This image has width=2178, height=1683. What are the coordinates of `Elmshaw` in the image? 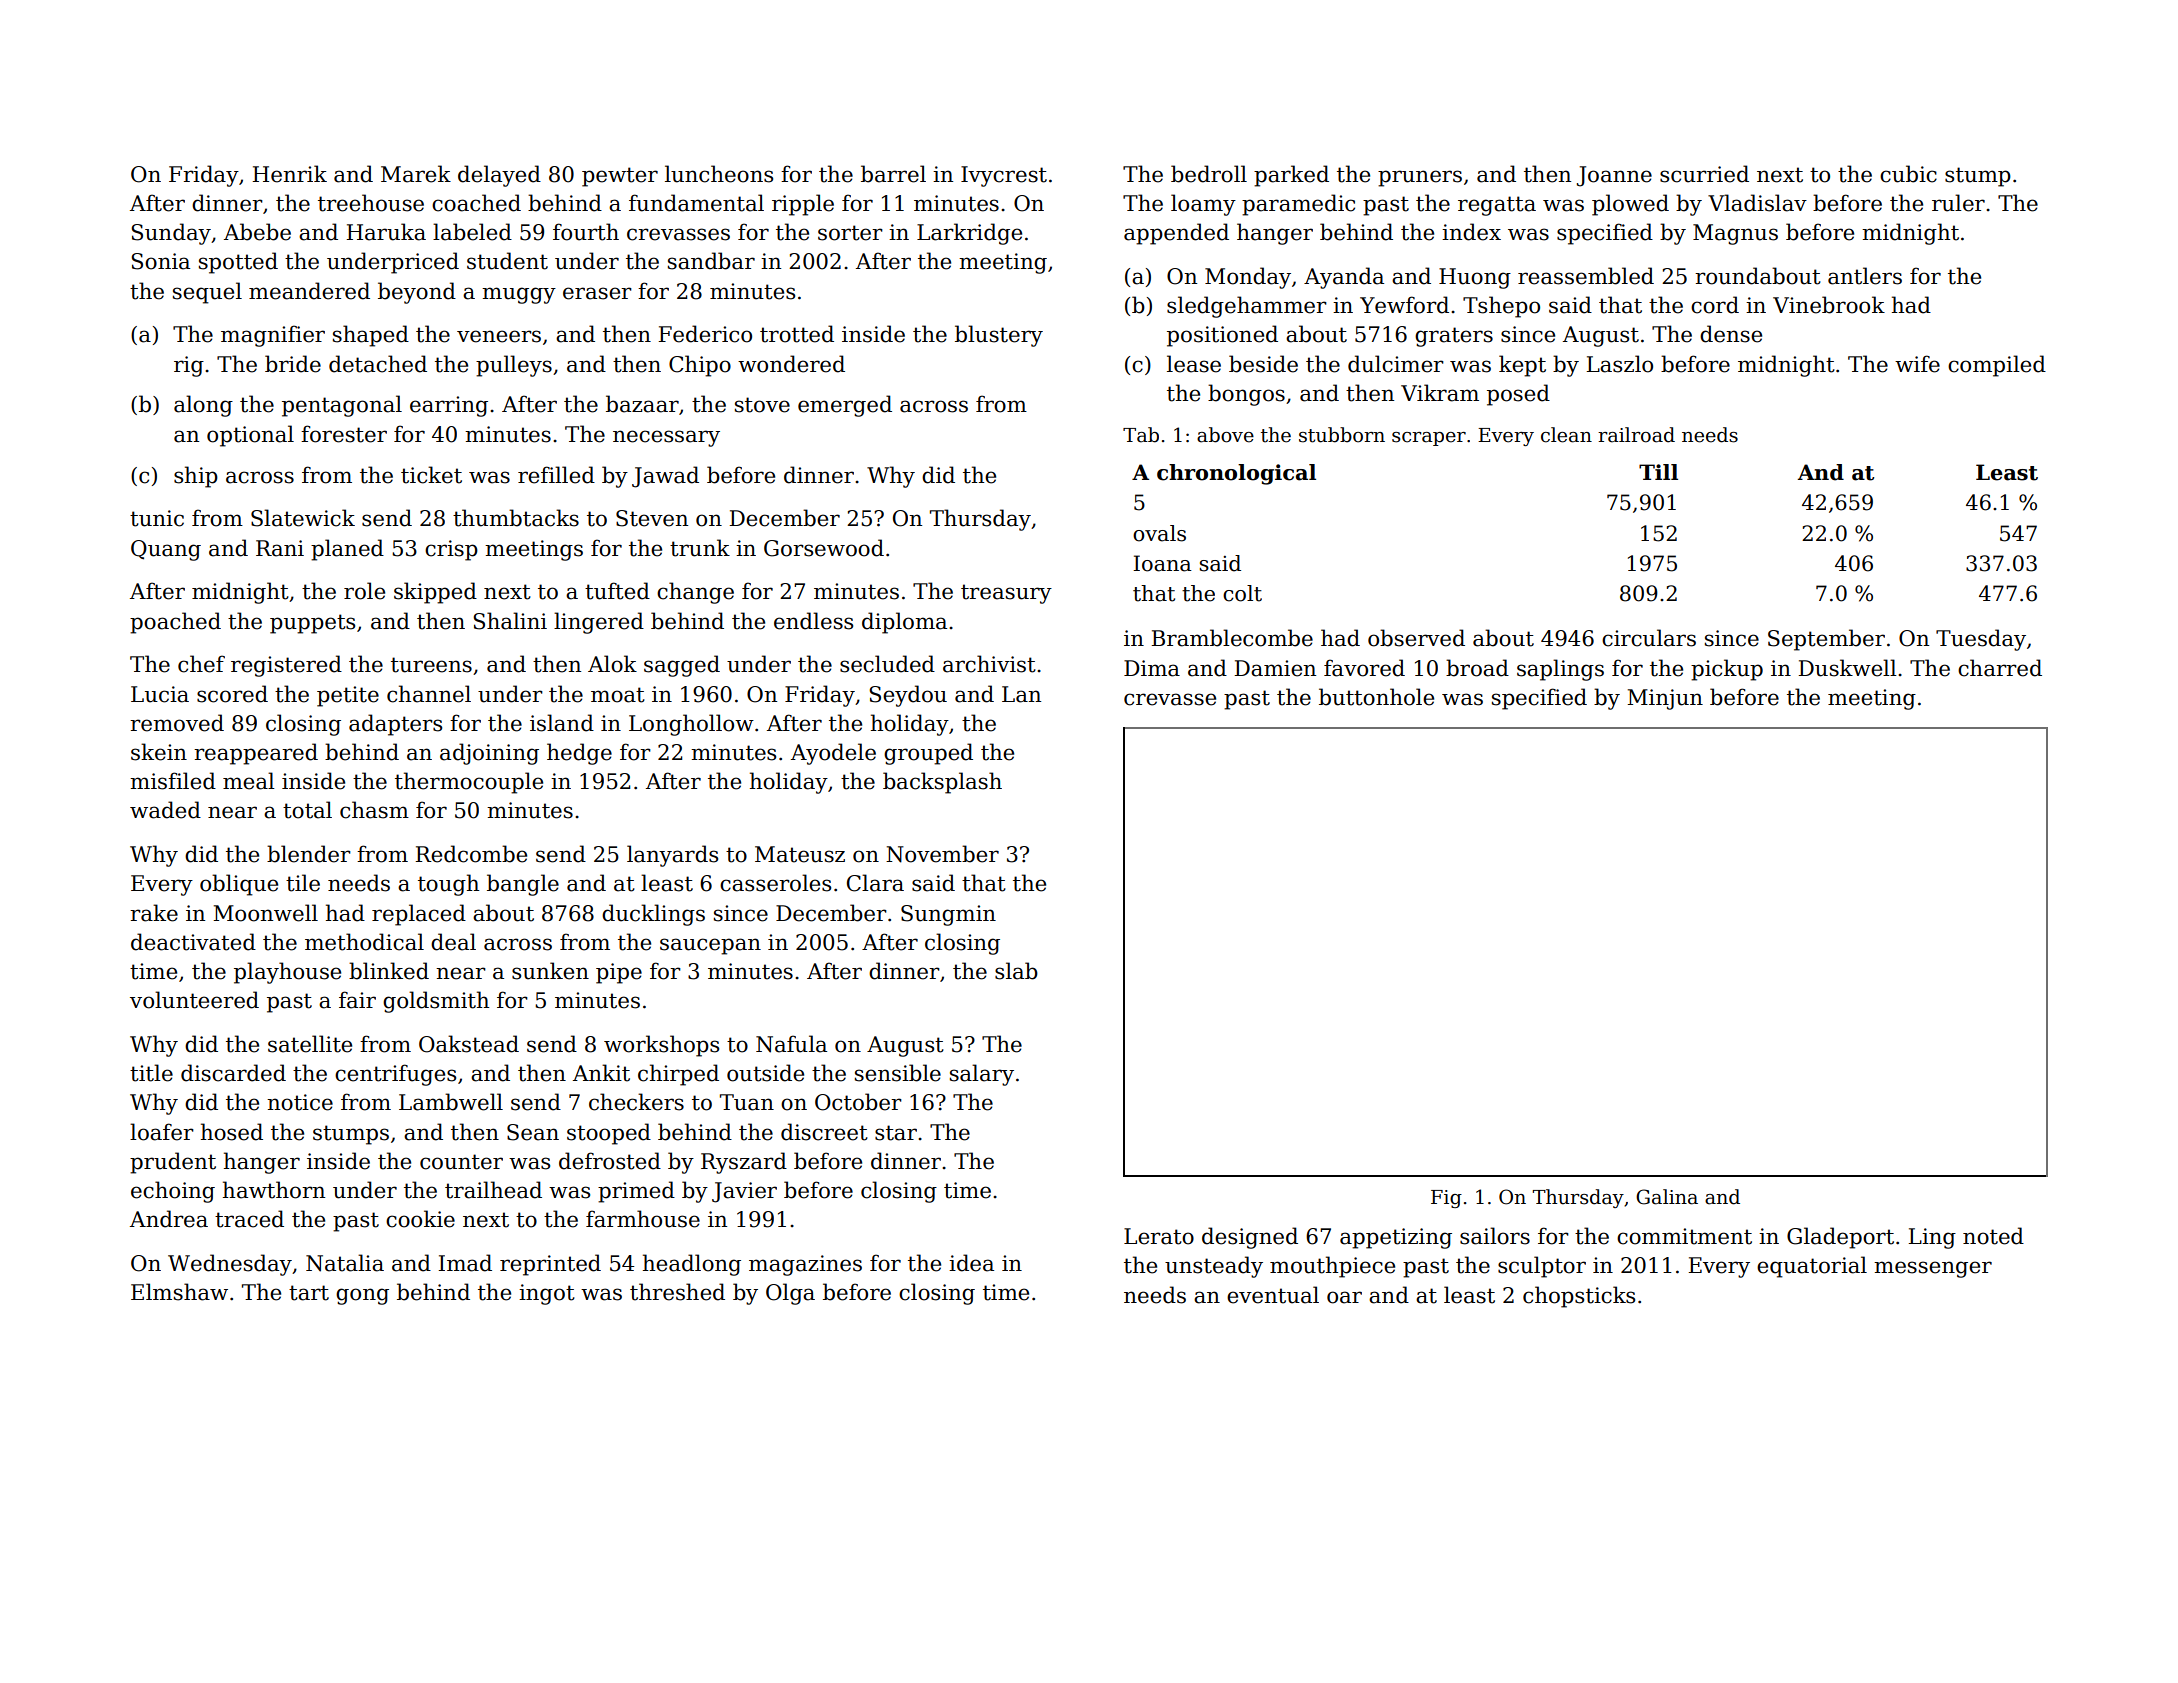 It's located at (179, 1292).
